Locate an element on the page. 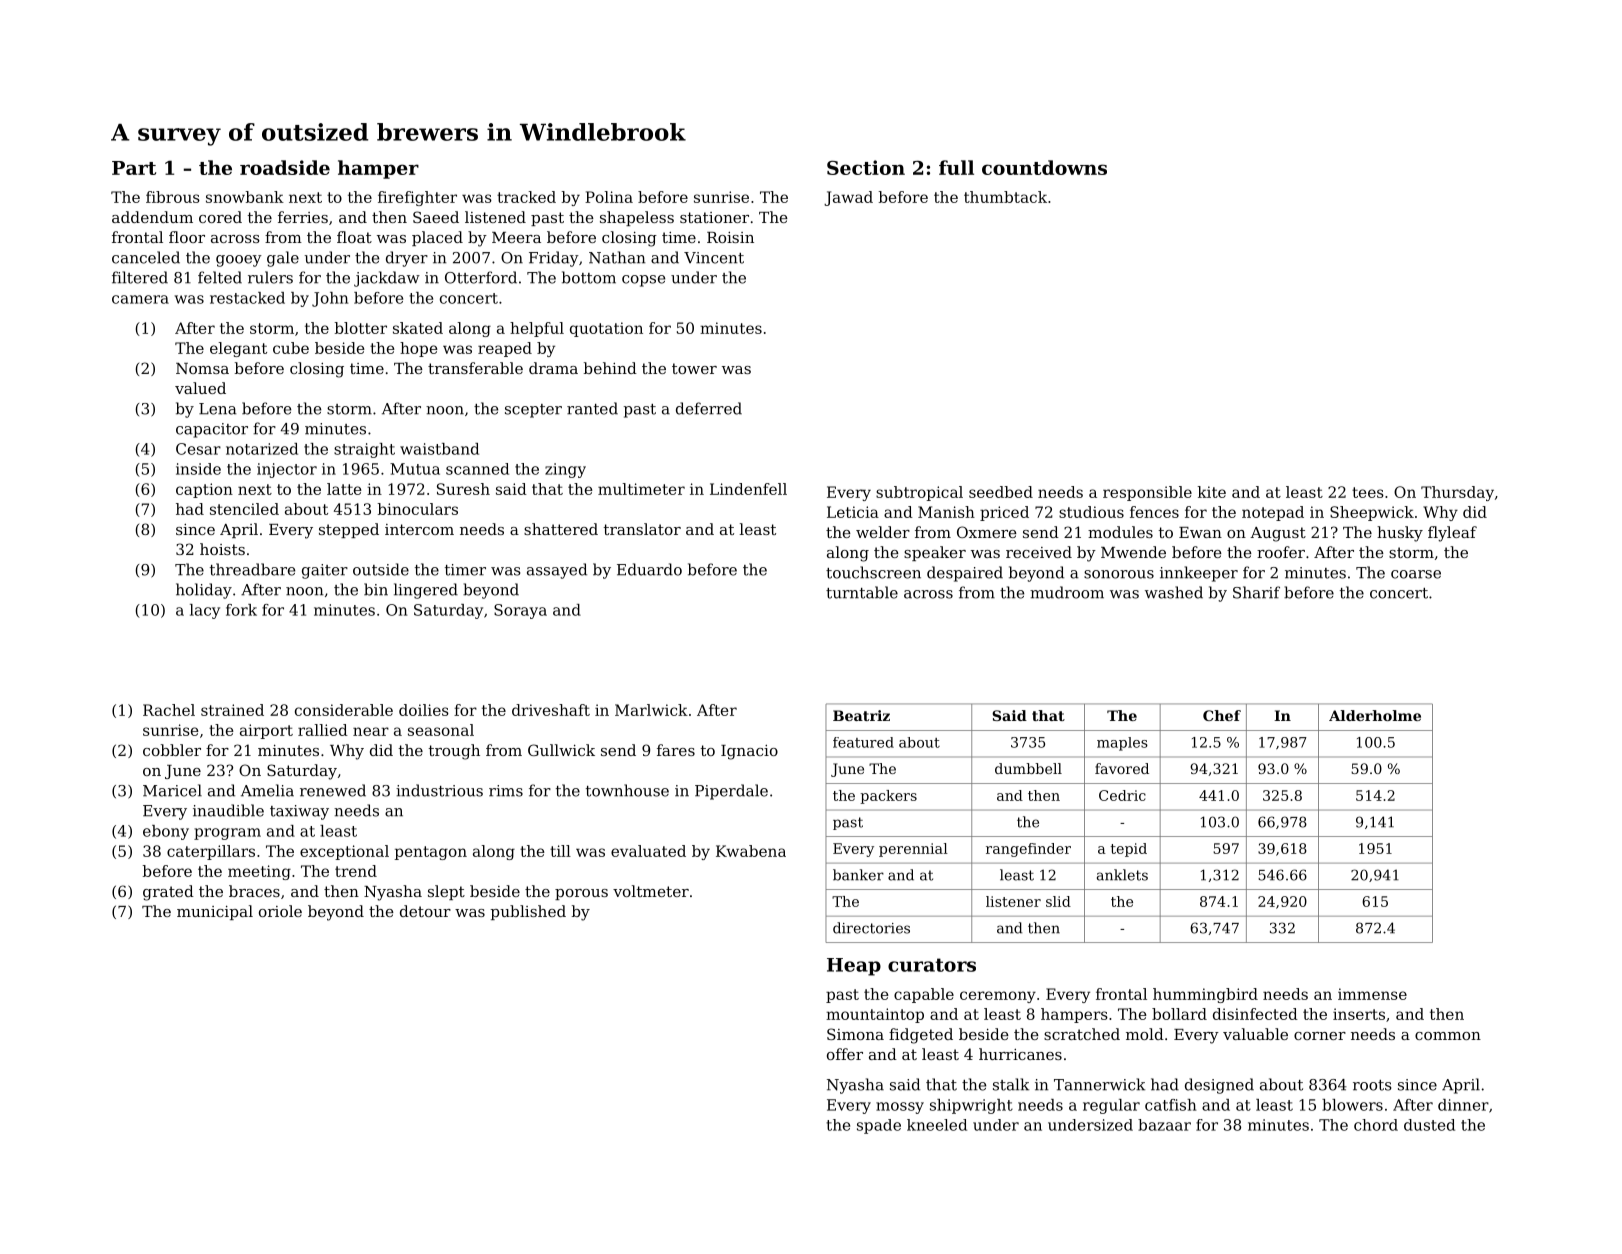  Part is located at coordinates (134, 168).
